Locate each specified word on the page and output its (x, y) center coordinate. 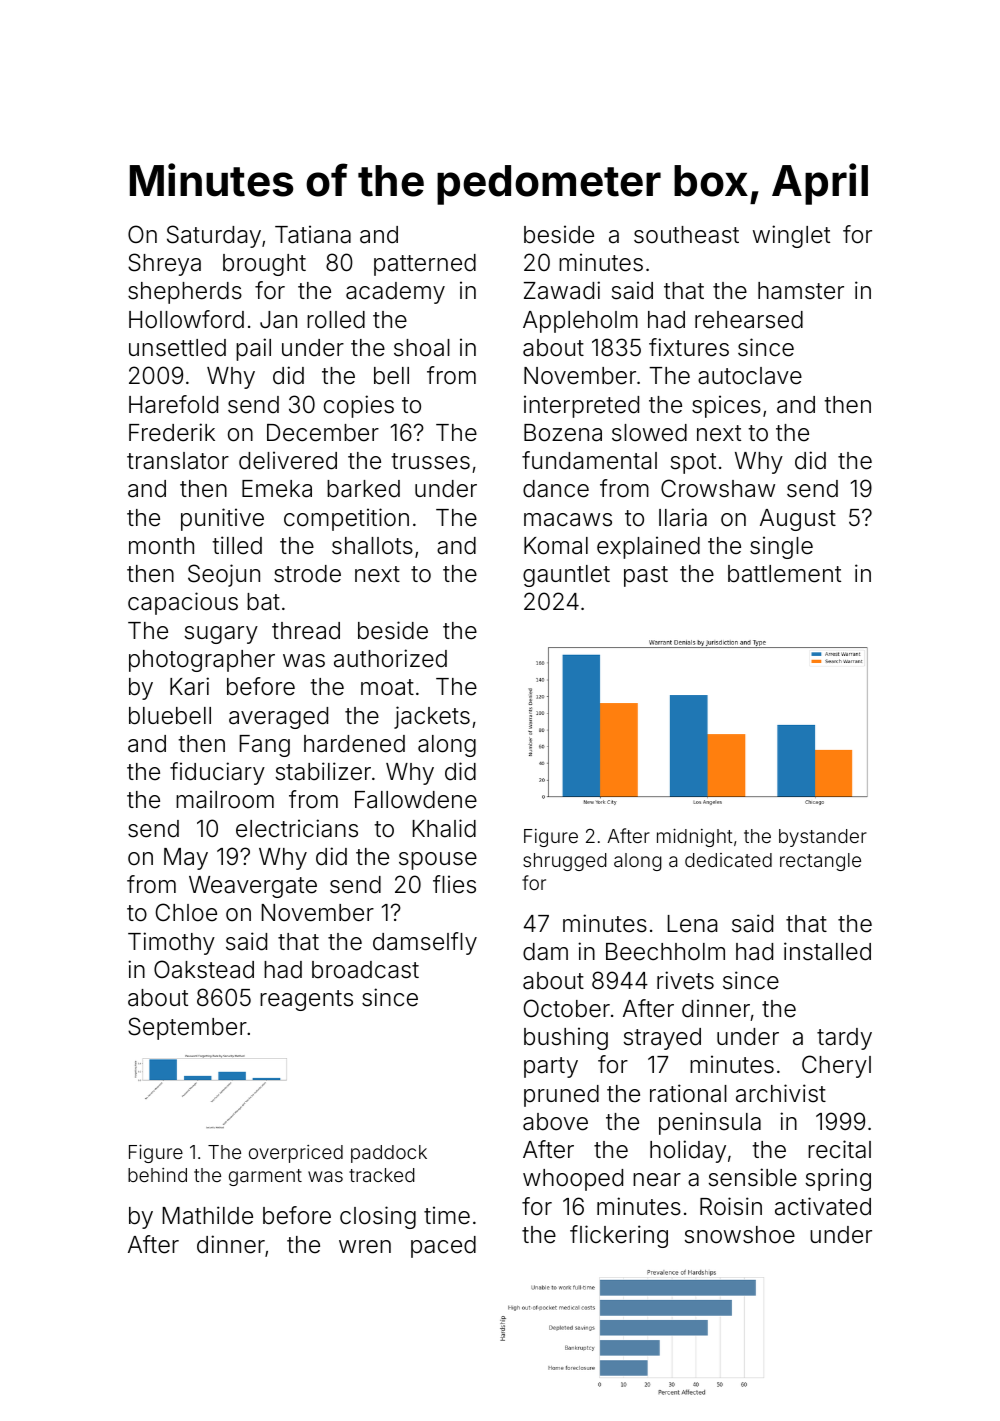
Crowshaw (718, 488)
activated (823, 1206)
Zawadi (562, 290)
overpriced (296, 1154)
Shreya (164, 264)
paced (443, 1247)
